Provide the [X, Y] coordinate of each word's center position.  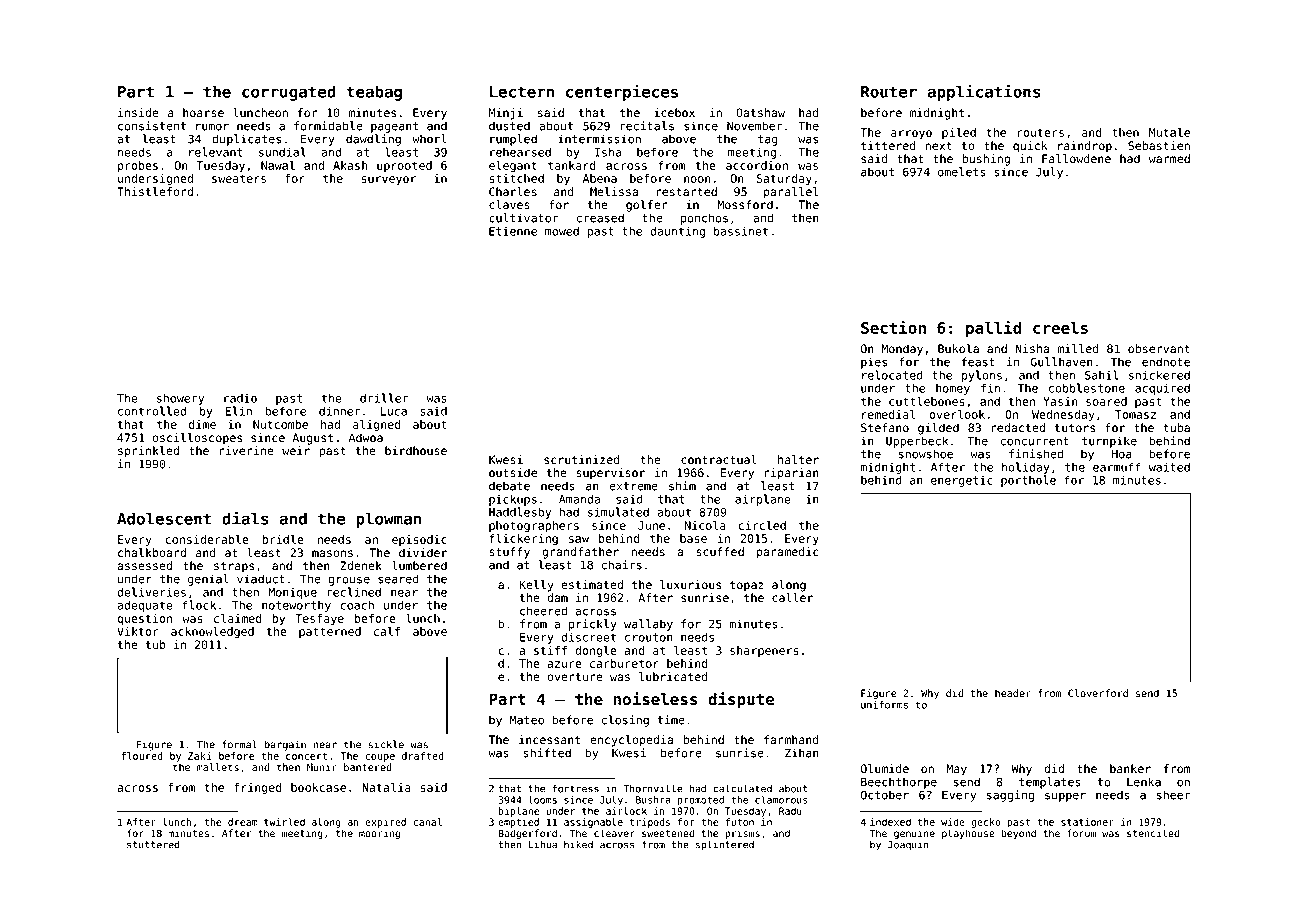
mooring [379, 834]
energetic [962, 481]
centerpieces [622, 92]
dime [202, 424]
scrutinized [582, 460]
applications [983, 92]
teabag [374, 93]
